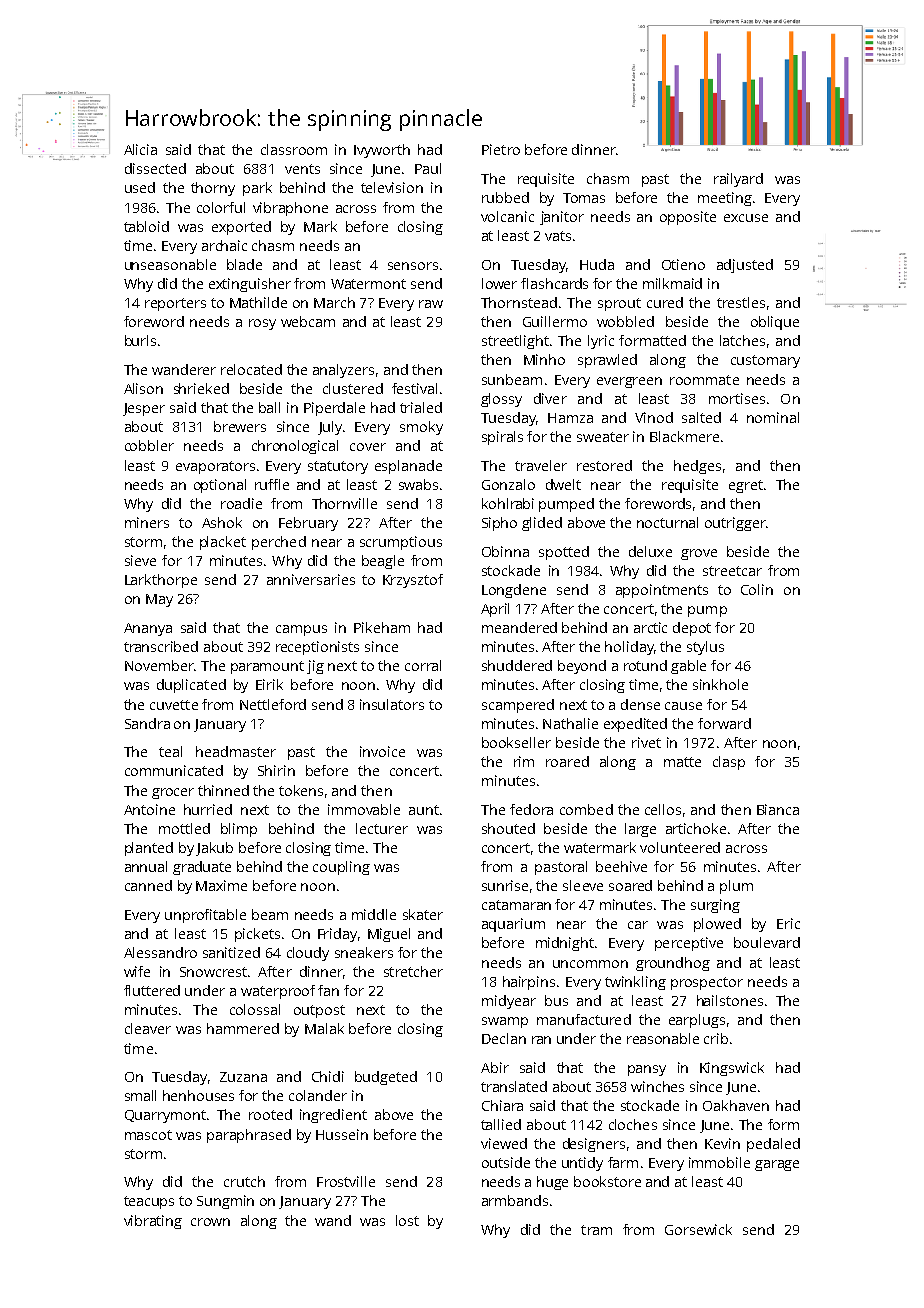 This image has width=924, height=1308. I want to click on sinkhole, so click(720, 684).
